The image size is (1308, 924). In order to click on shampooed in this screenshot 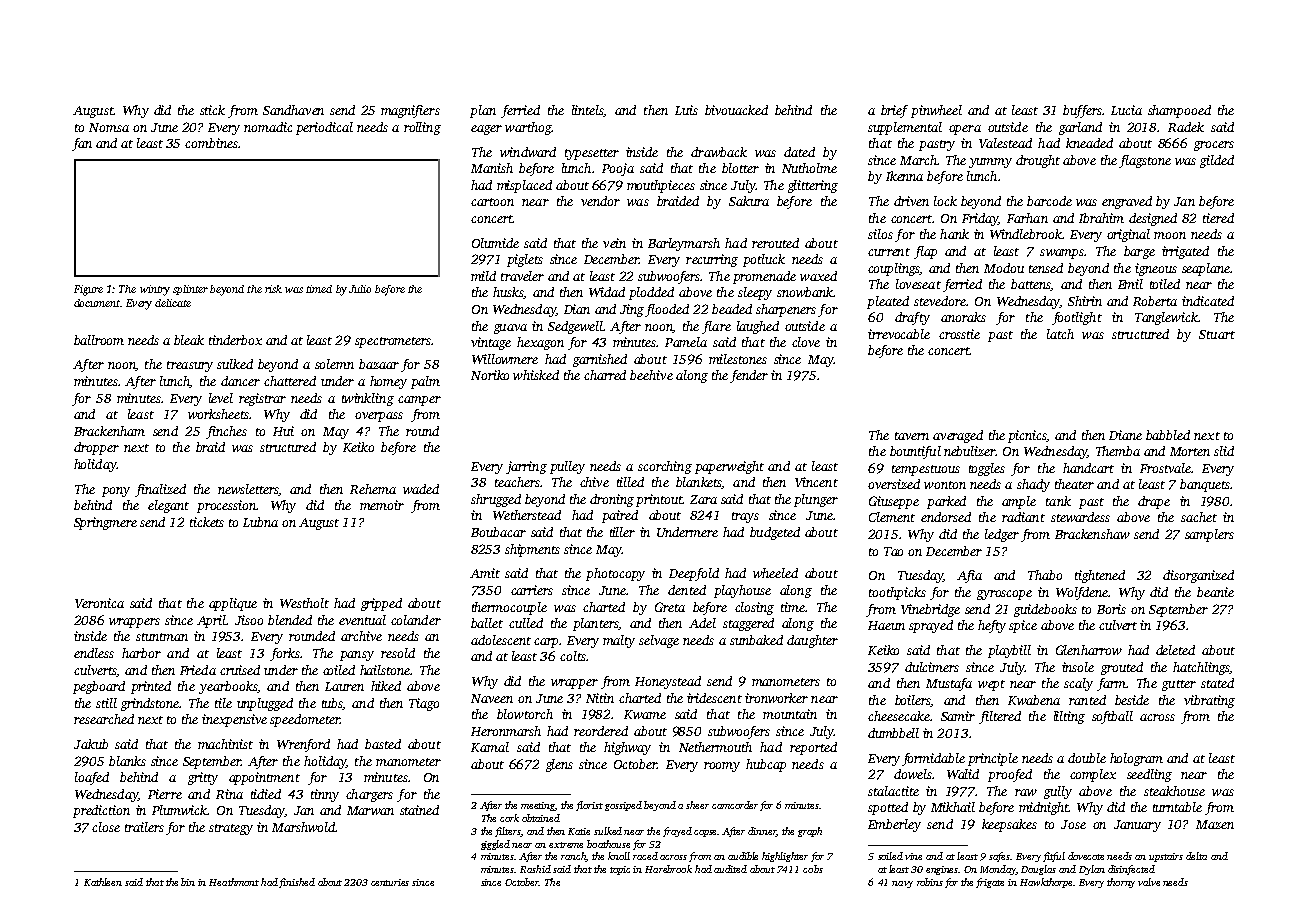, I will do `click(1179, 111)`.
